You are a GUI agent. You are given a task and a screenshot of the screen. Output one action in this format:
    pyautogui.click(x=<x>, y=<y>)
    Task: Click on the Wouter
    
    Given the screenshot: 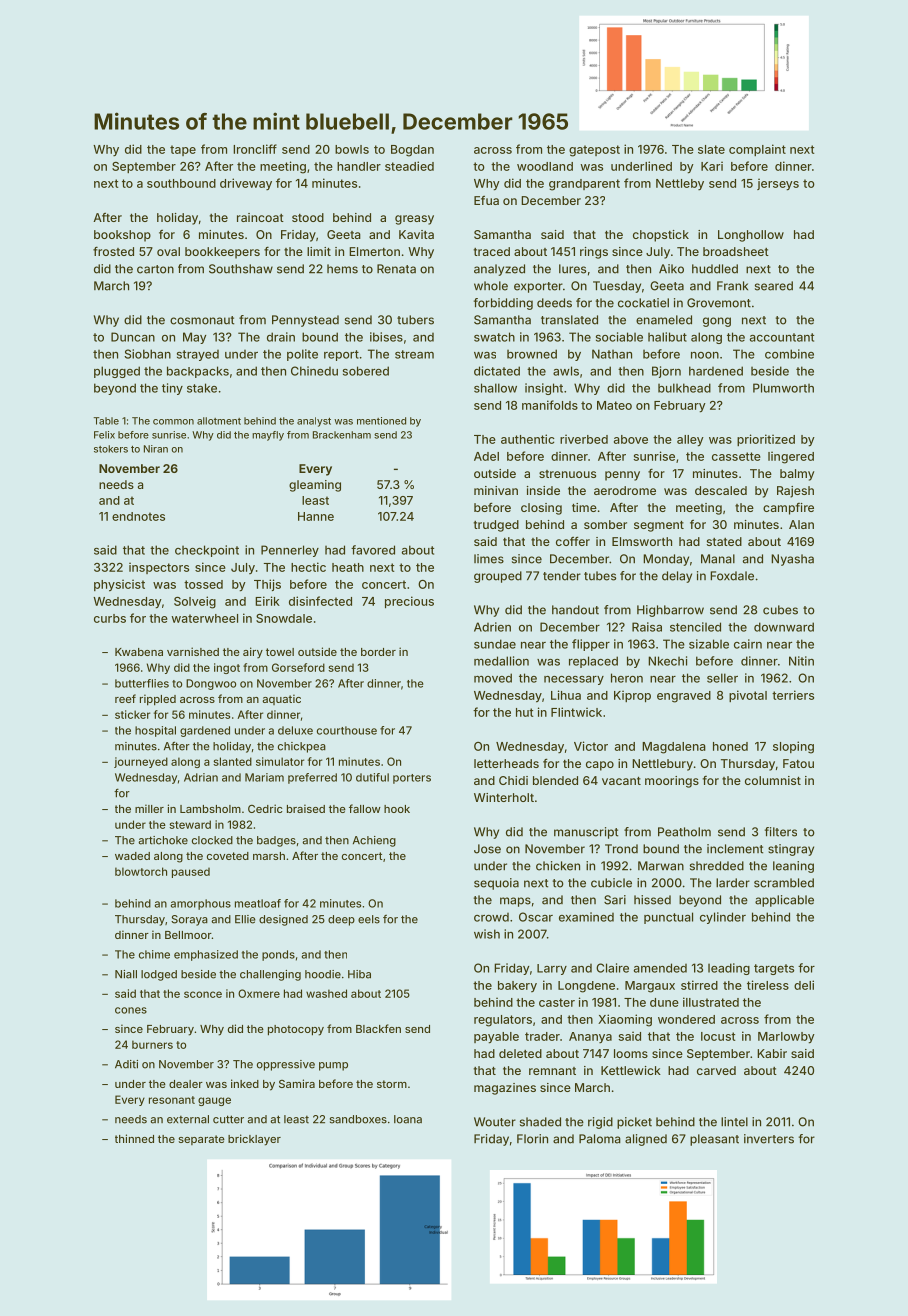 What is the action you would take?
    pyautogui.click(x=495, y=1122)
